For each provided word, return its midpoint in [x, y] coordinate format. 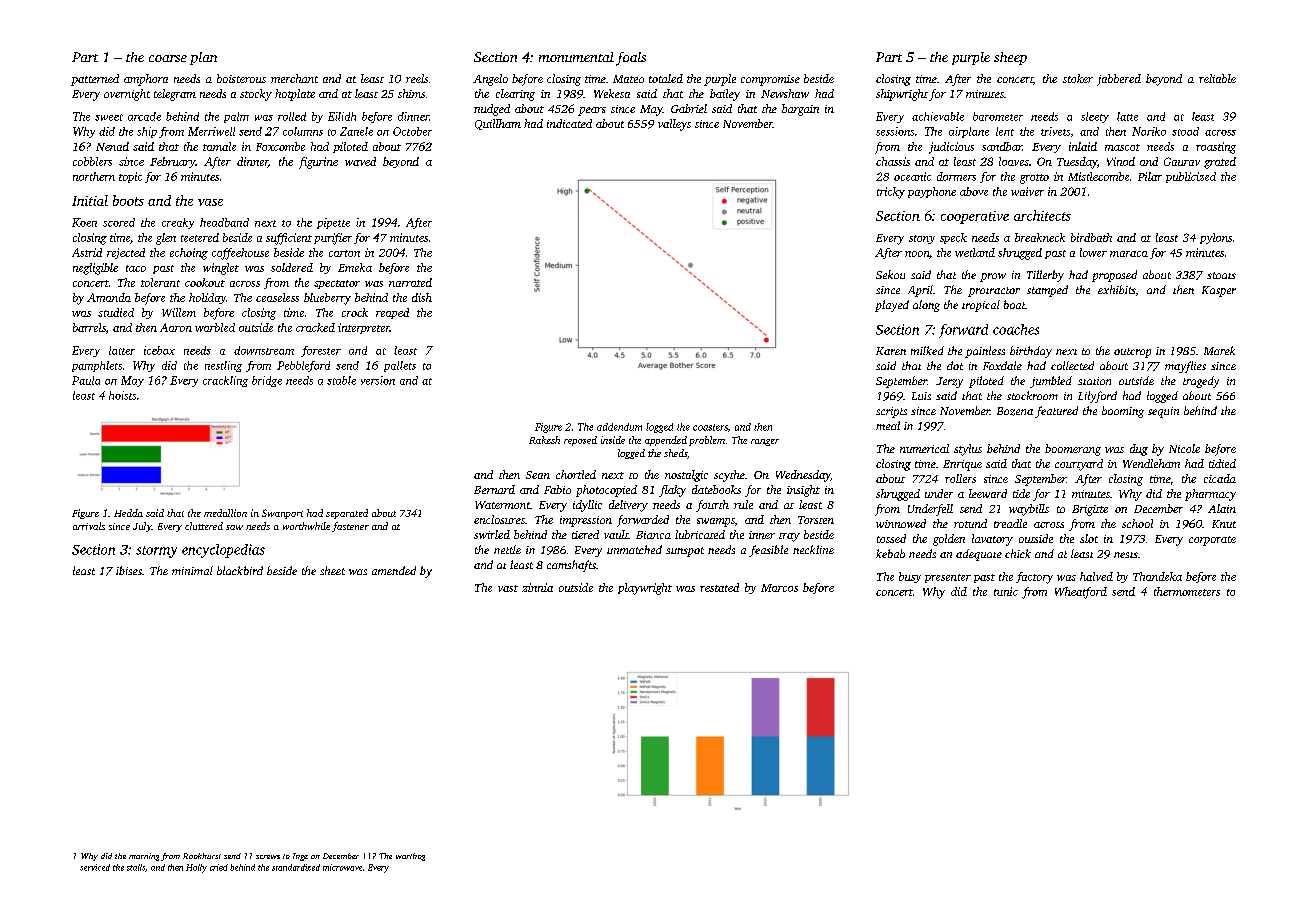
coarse [168, 58]
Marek [1219, 350]
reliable [1217, 78]
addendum [619, 427]
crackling [225, 381]
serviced [95, 867]
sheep [1010, 58]
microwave [342, 867]
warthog [410, 857]
